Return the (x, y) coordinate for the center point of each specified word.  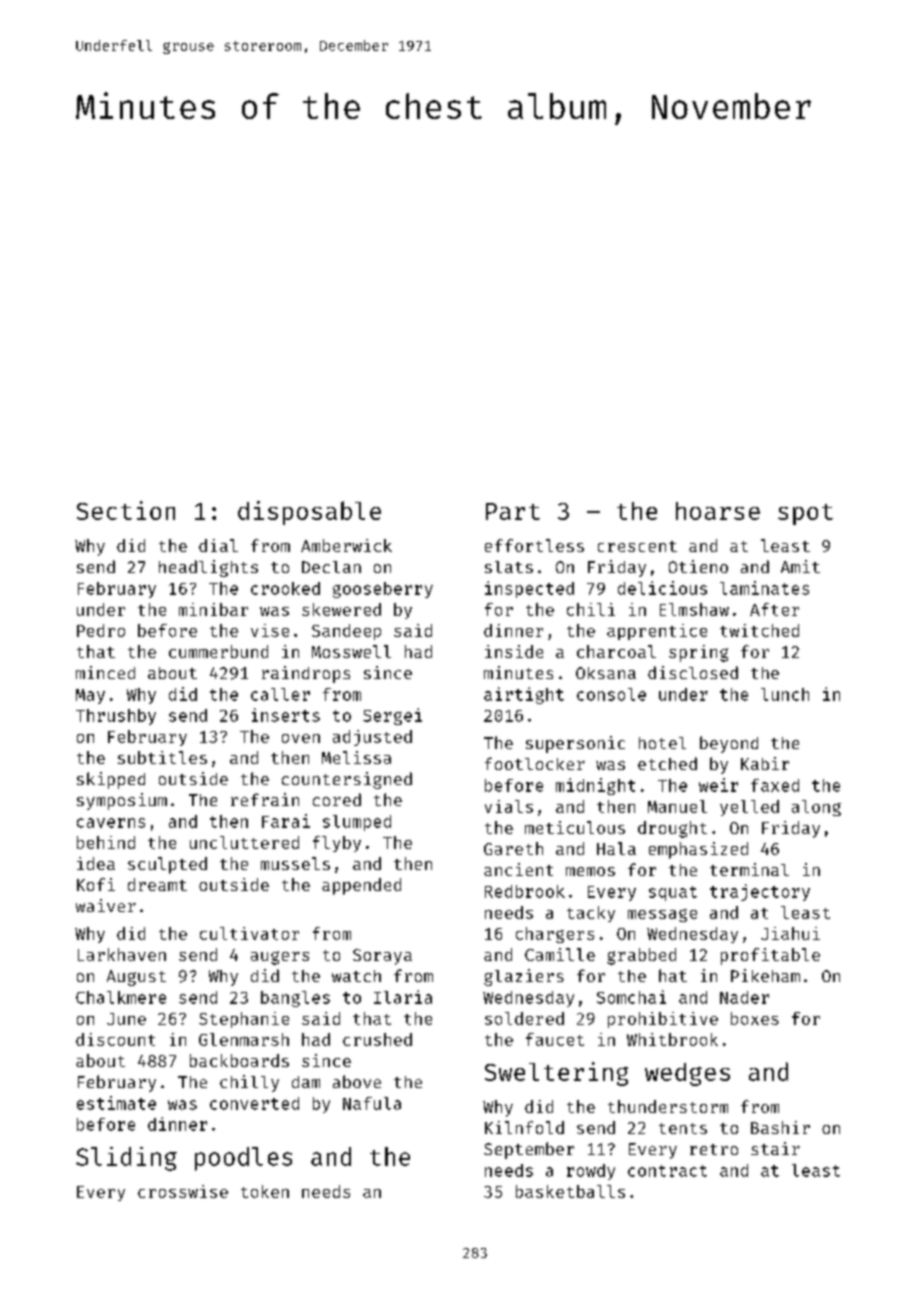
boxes (755, 1018)
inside (514, 651)
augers (280, 958)
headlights (208, 568)
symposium (122, 801)
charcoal (616, 651)
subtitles (162, 757)
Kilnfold (524, 1127)
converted (254, 1103)
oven (301, 738)
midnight (595, 786)
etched (667, 763)
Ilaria (403, 997)
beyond (729, 744)
